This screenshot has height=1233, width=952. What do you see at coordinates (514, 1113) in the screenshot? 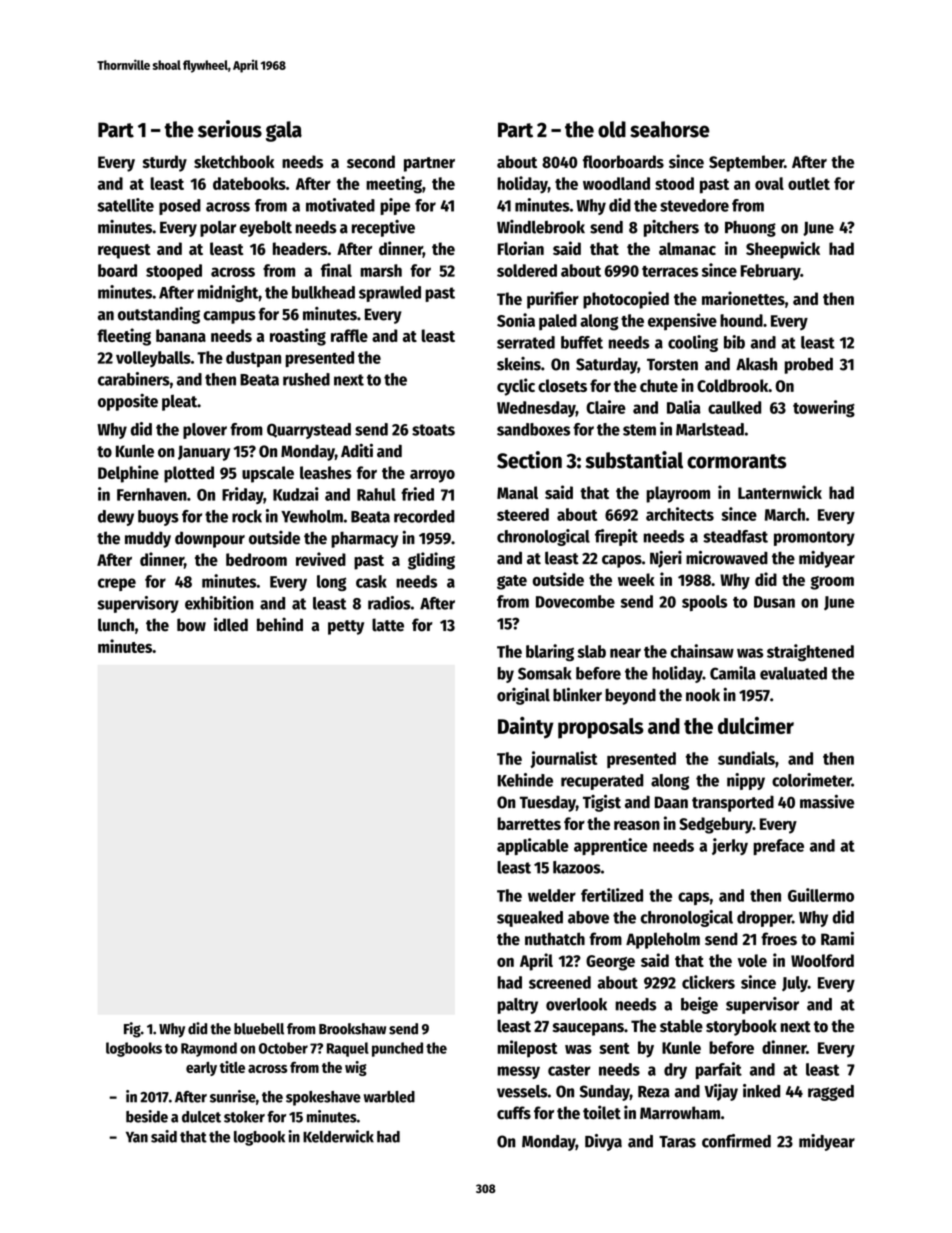
I see `cuffs` at bounding box center [514, 1113].
